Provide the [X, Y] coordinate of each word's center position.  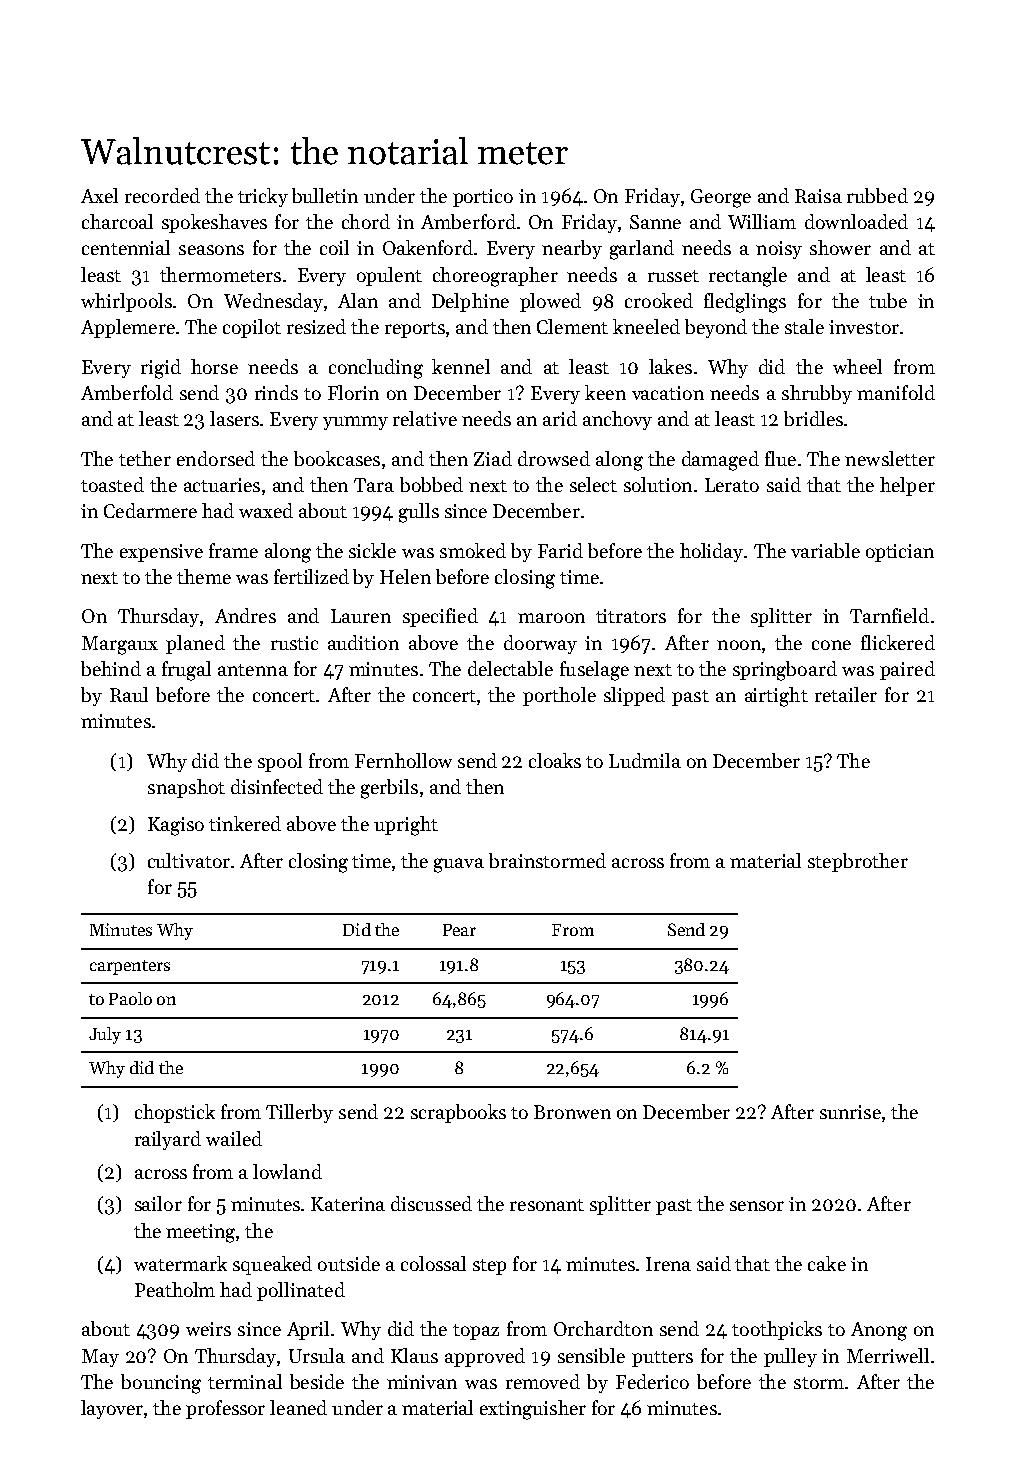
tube [888, 300]
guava [459, 865]
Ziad [493, 458]
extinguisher [533, 1410]
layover [112, 1409]
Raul [129, 694]
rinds [276, 392]
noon [739, 645]
